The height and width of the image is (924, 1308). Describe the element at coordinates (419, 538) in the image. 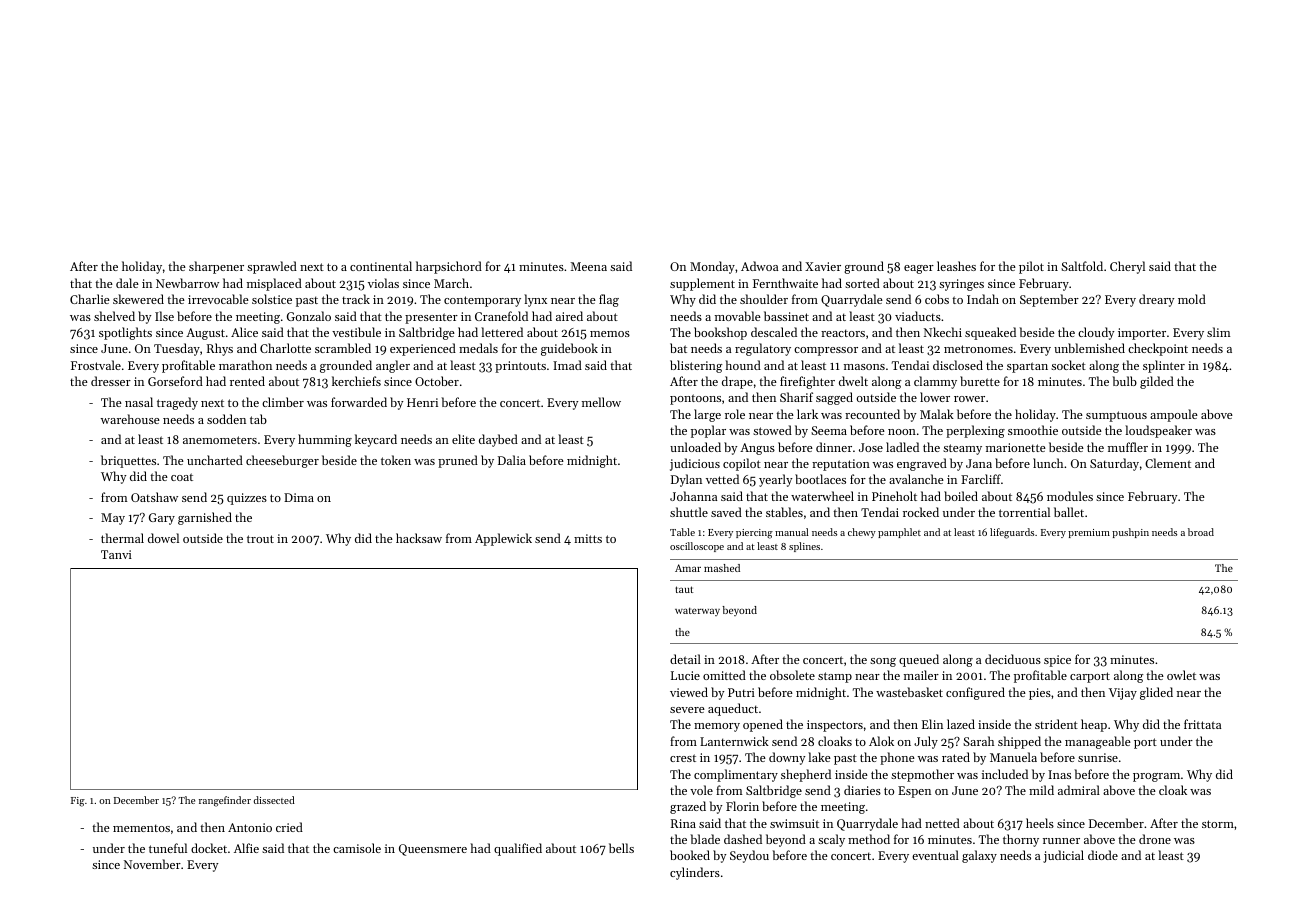

I see `hacksaw` at that location.
